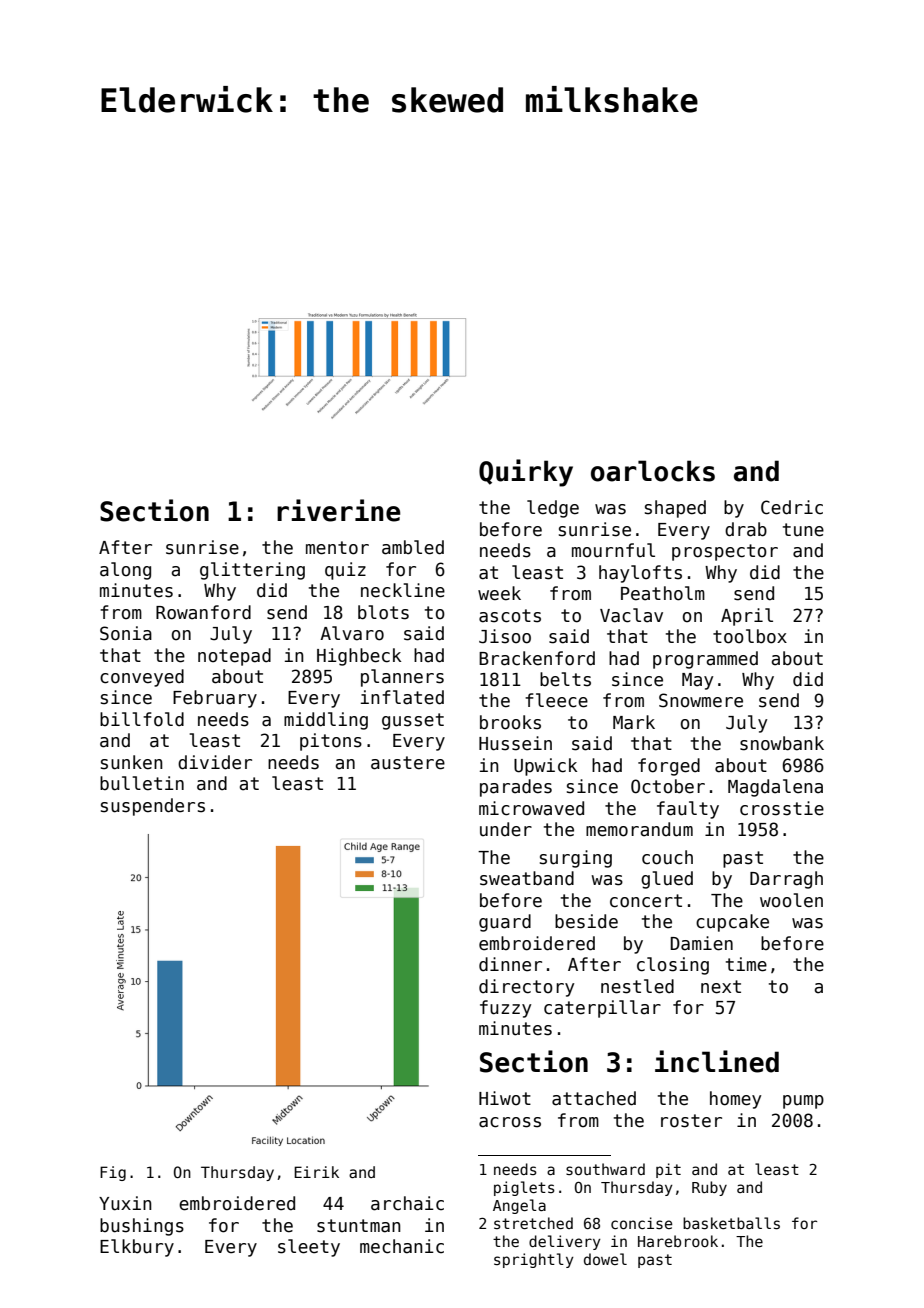  Describe the element at coordinates (316, 1172) in the screenshot. I see `Eirik` at that location.
